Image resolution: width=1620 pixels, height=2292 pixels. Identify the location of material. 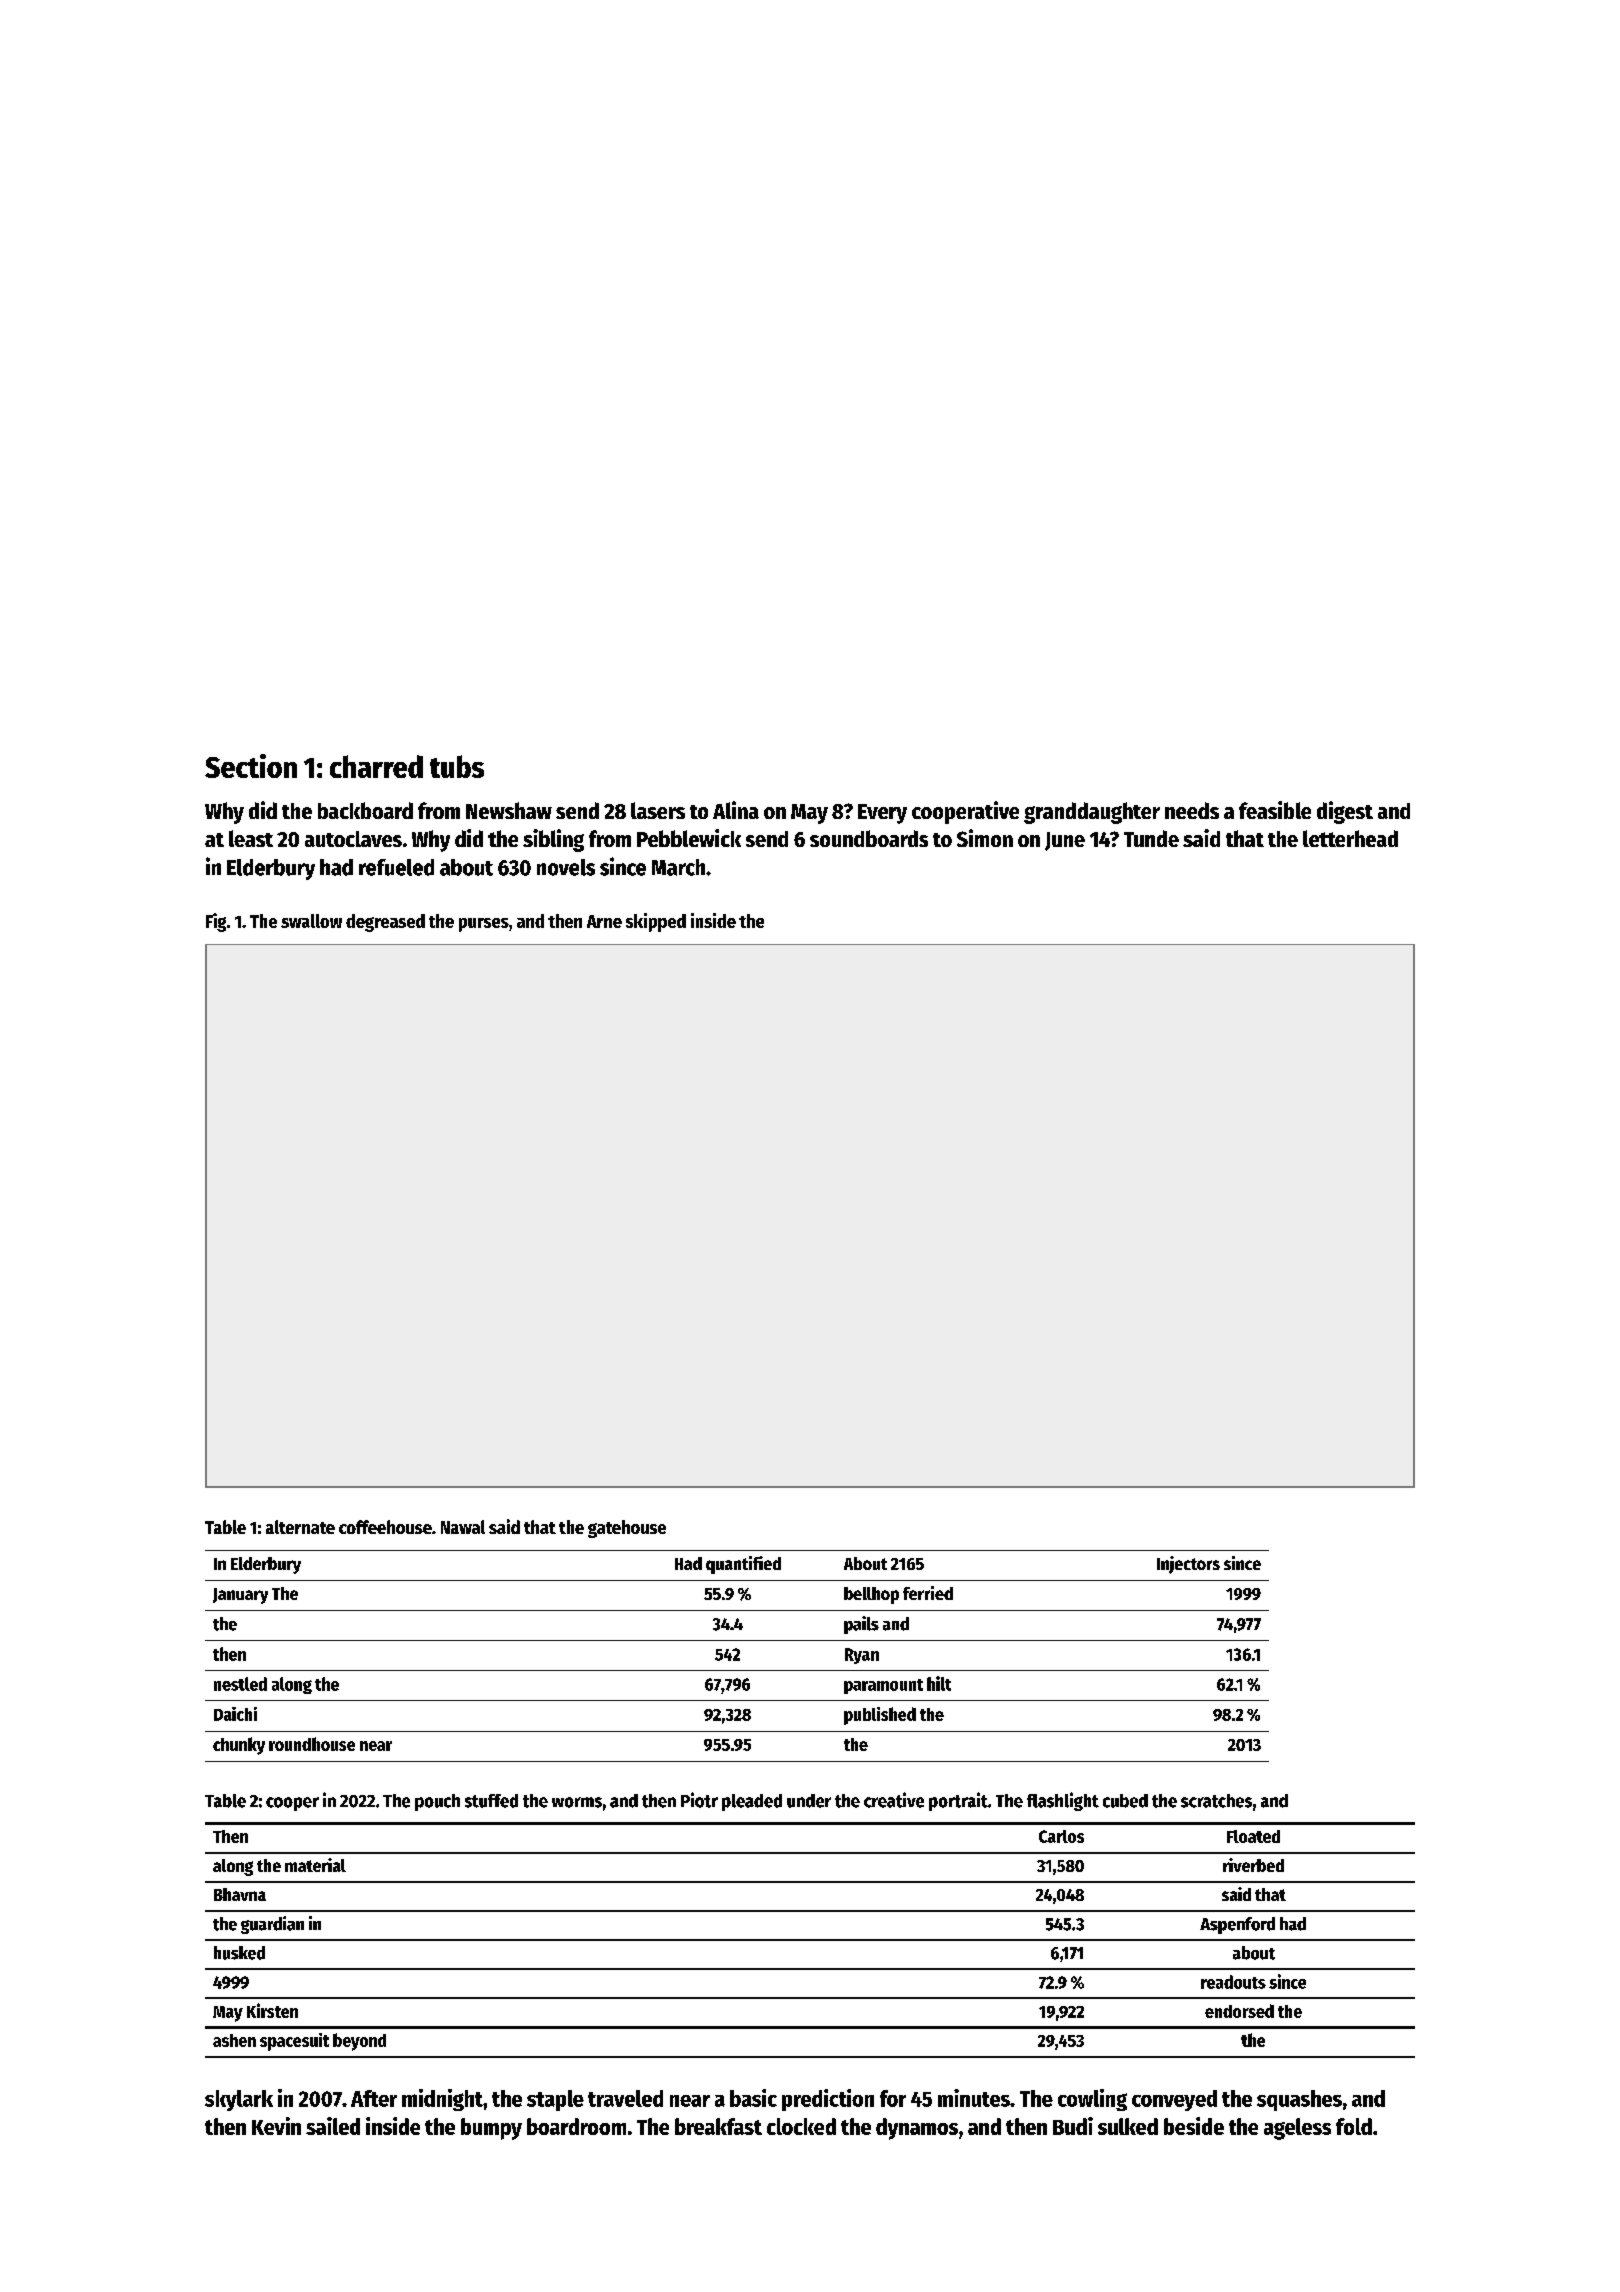
(315, 1865).
